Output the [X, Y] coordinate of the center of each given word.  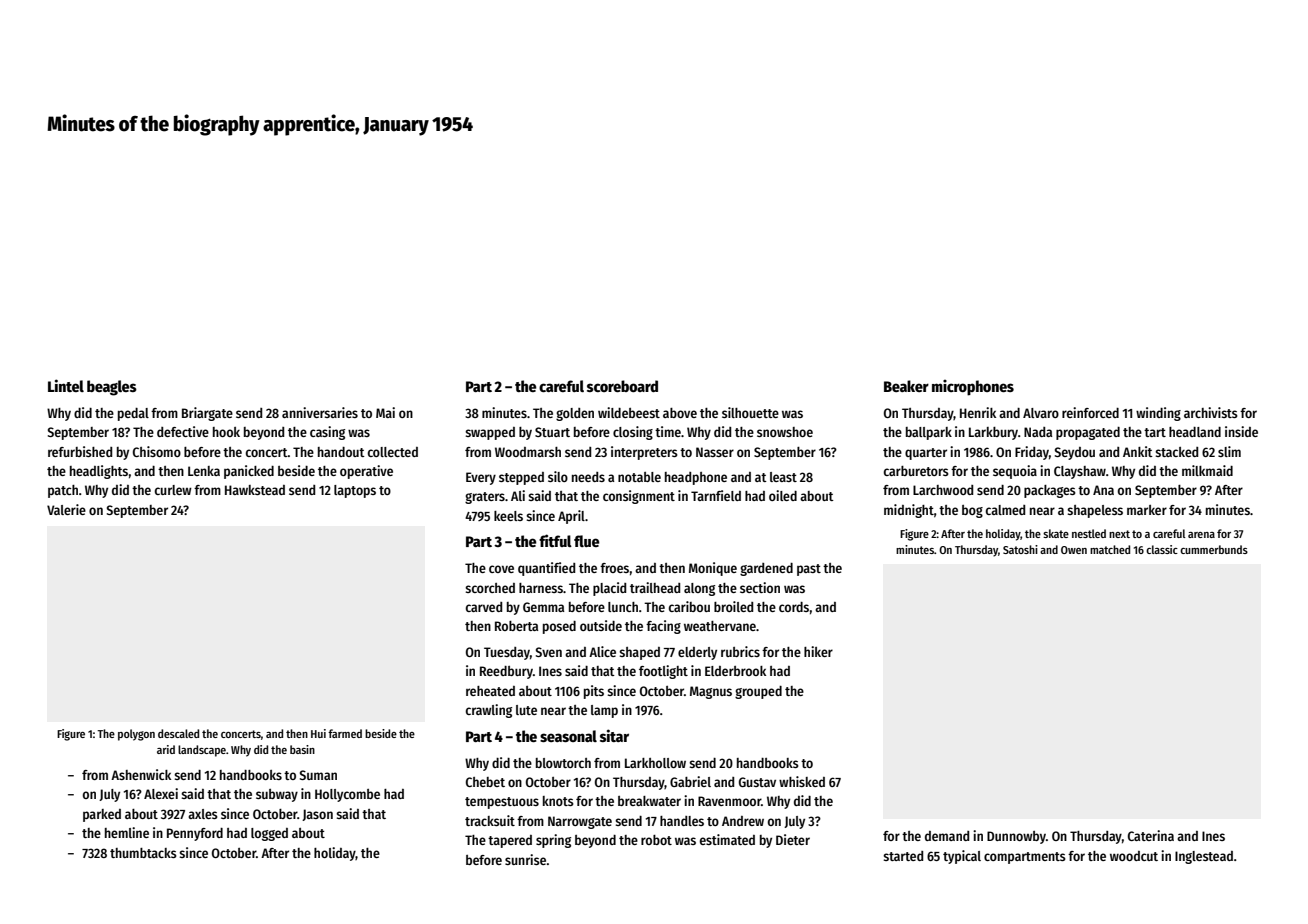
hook [226, 432]
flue [587, 541]
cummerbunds [1214, 549]
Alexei [161, 793]
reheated [490, 691]
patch [63, 491]
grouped [758, 692]
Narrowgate [580, 822]
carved [484, 607]
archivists [1211, 412]
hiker [818, 651]
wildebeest [629, 412]
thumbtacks [143, 853]
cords [794, 607]
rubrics [740, 651]
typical [962, 857]
